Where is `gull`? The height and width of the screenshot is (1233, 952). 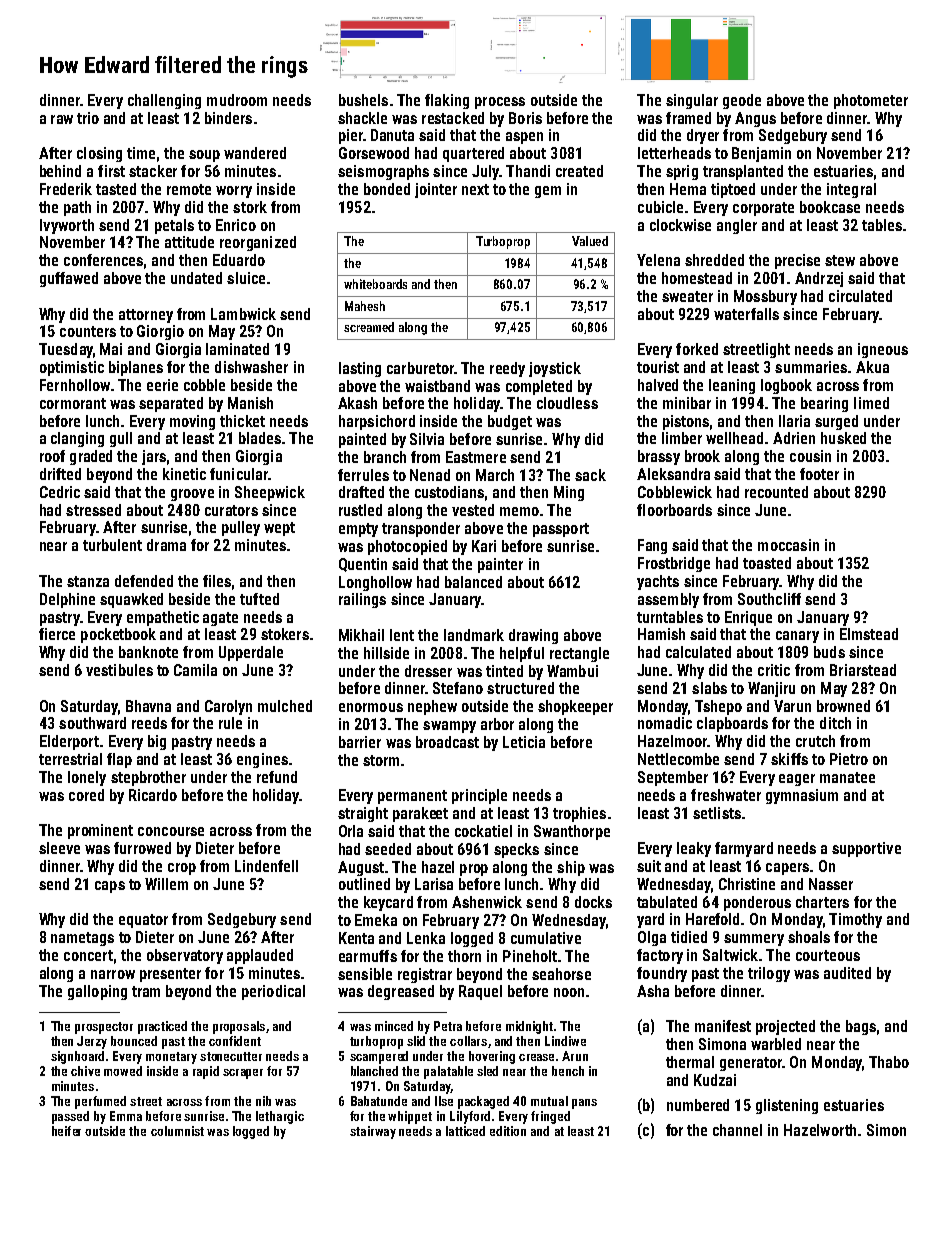
gull is located at coordinates (121, 439).
